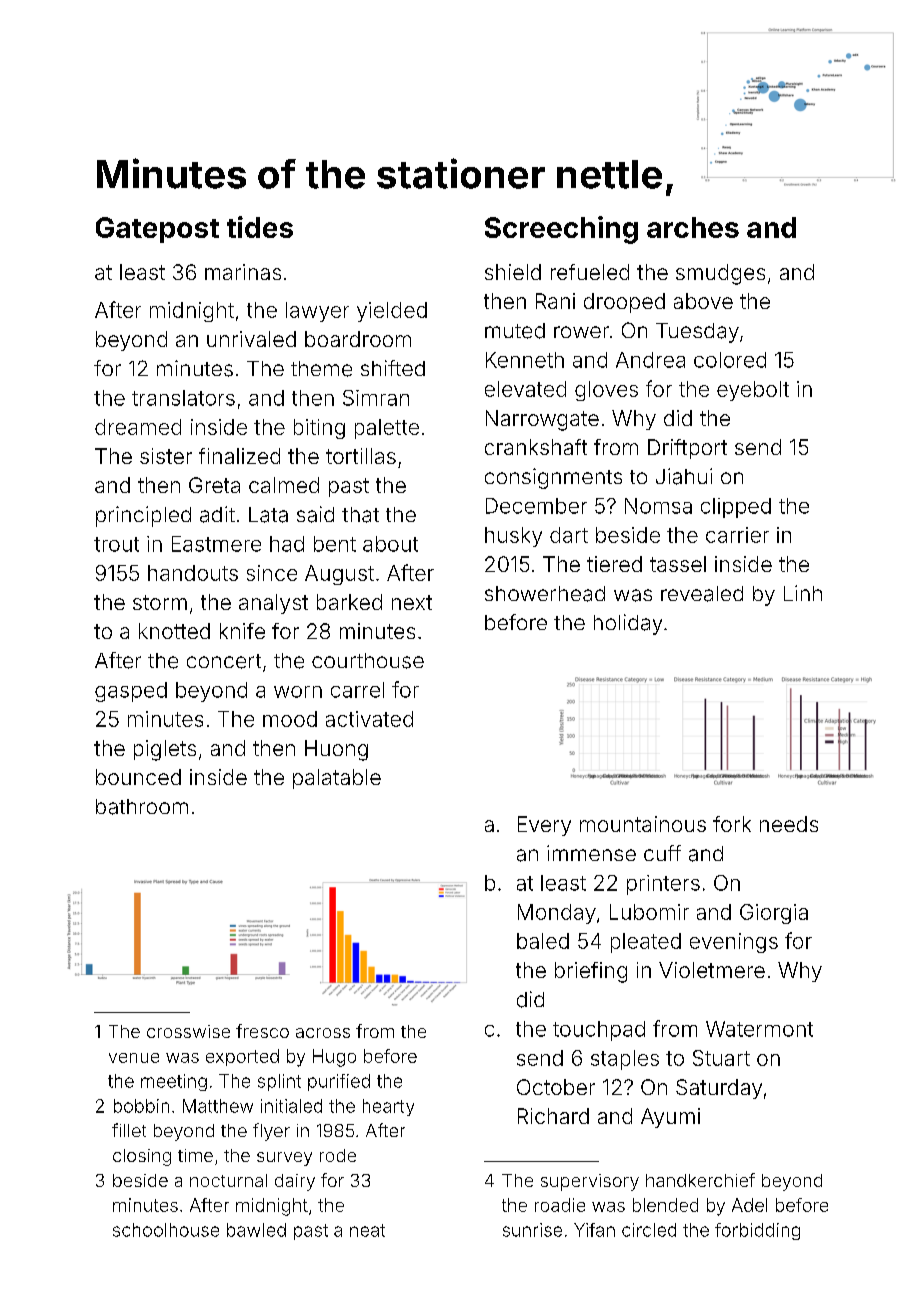 This image has width=924, height=1311. What do you see at coordinates (643, 824) in the image?
I see `mountainous` at bounding box center [643, 824].
